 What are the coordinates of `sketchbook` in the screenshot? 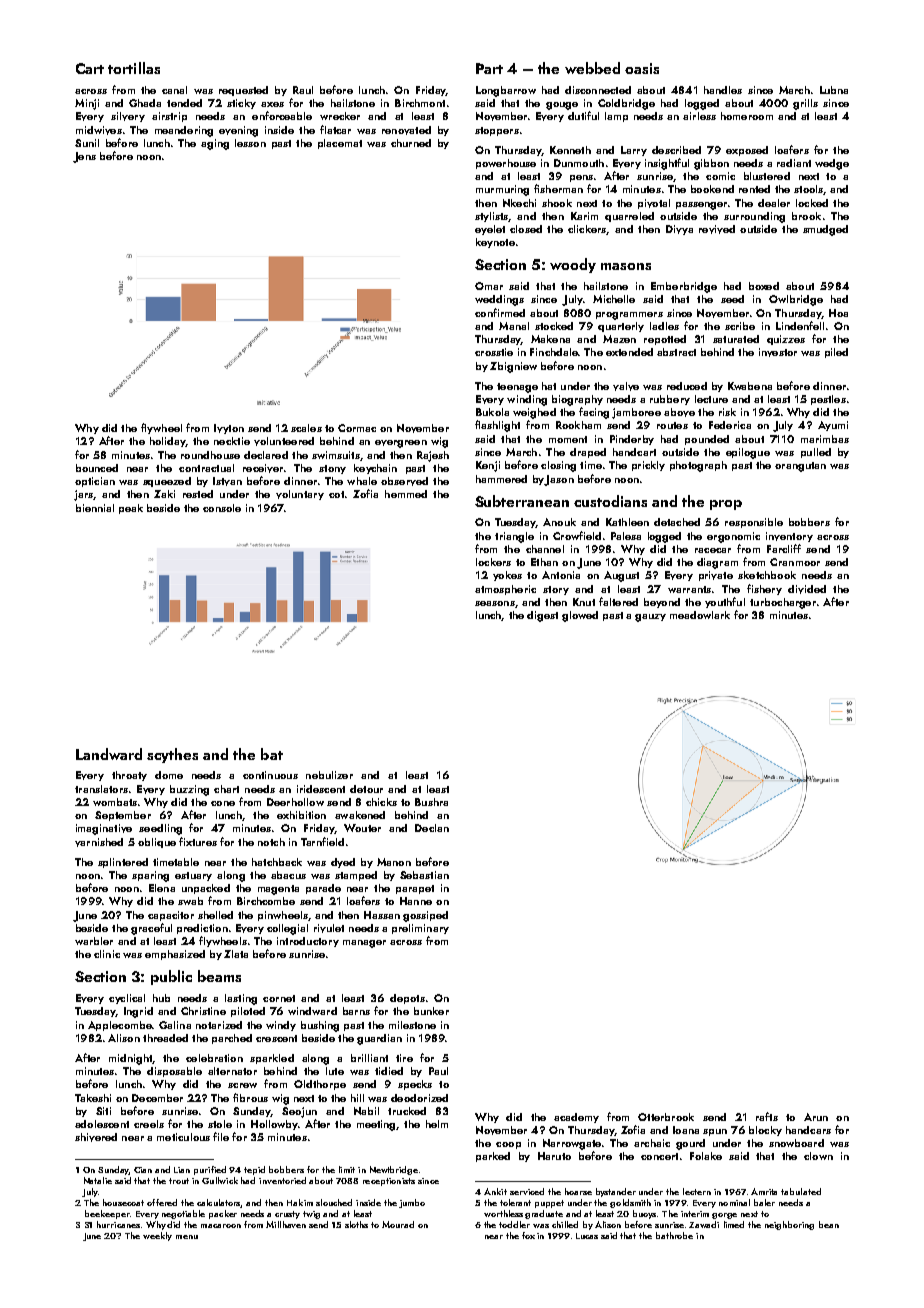 It's located at (767, 575).
